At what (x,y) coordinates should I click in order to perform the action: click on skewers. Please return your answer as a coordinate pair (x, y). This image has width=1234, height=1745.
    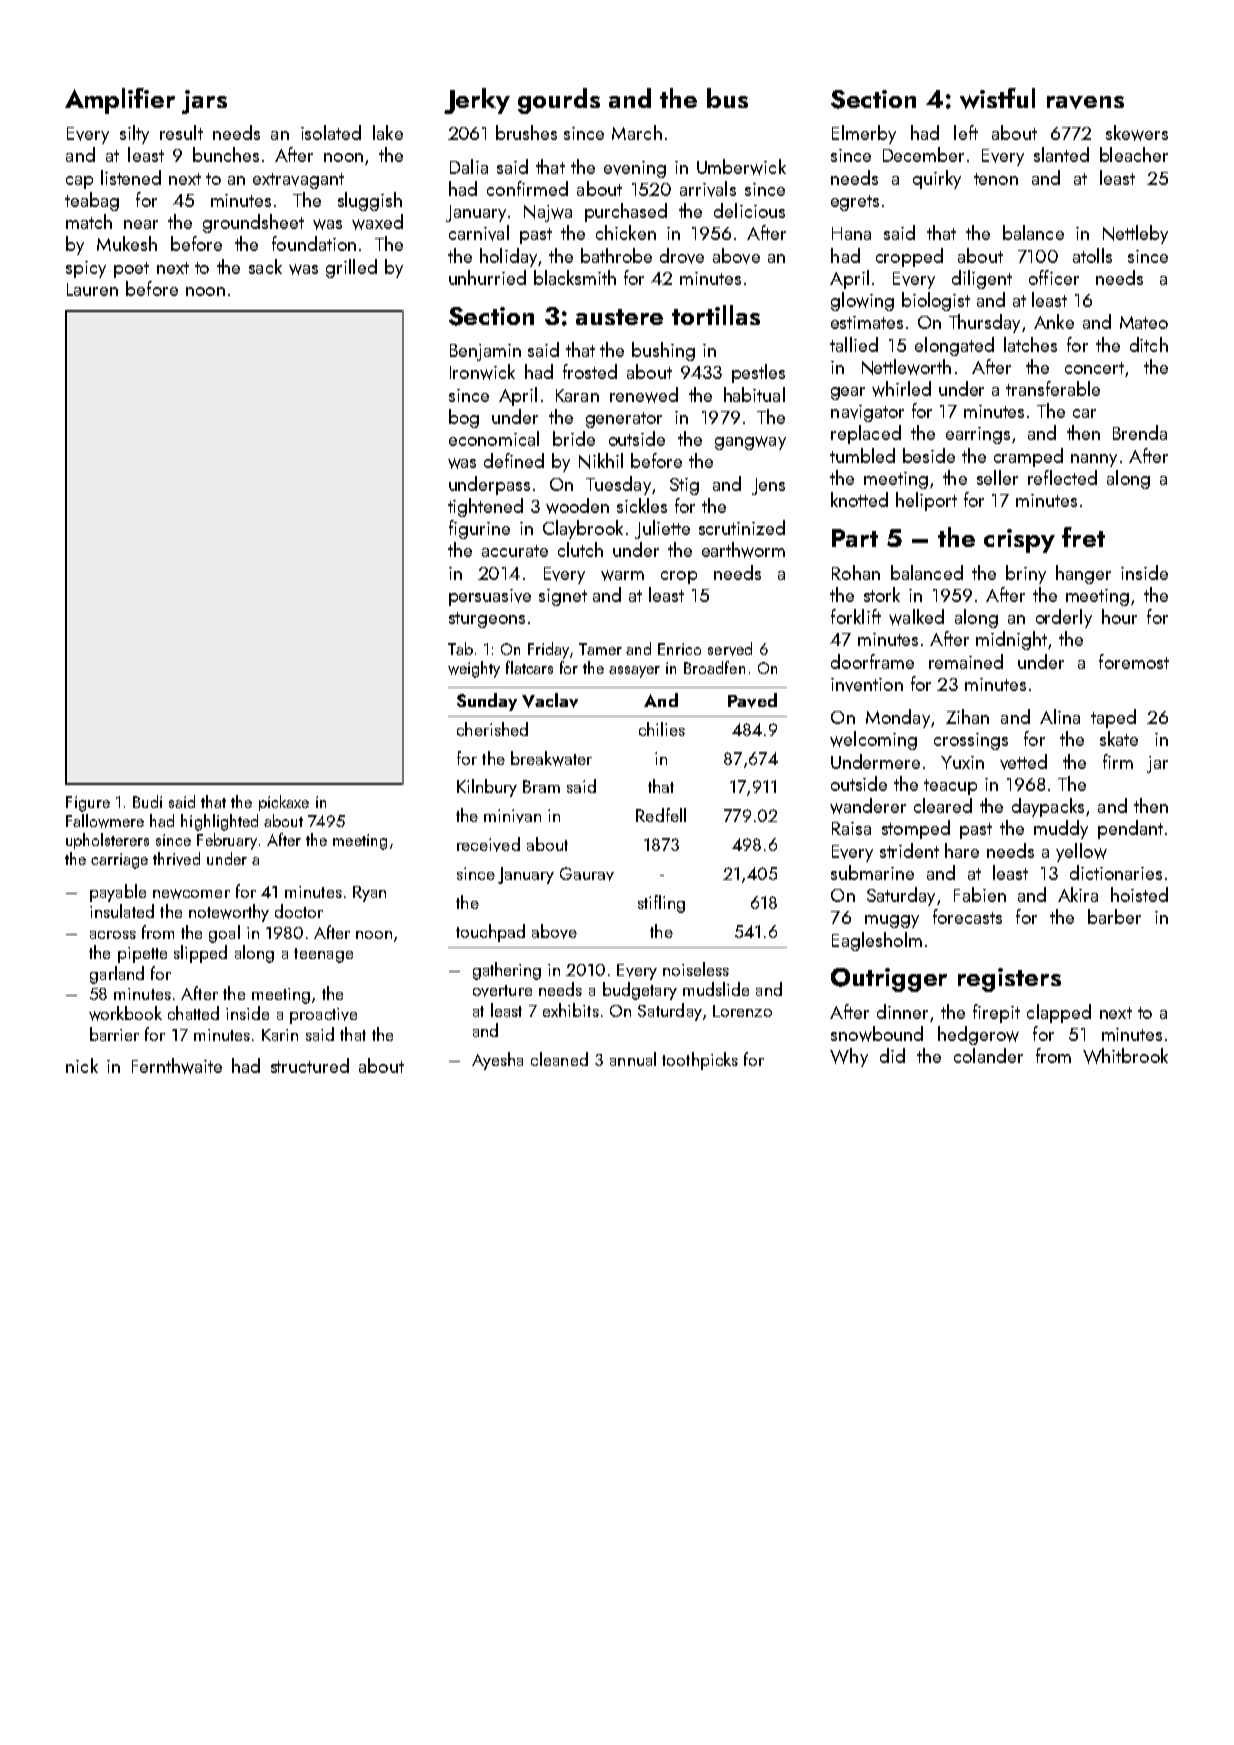
    Looking at the image, I should click on (1137, 133).
